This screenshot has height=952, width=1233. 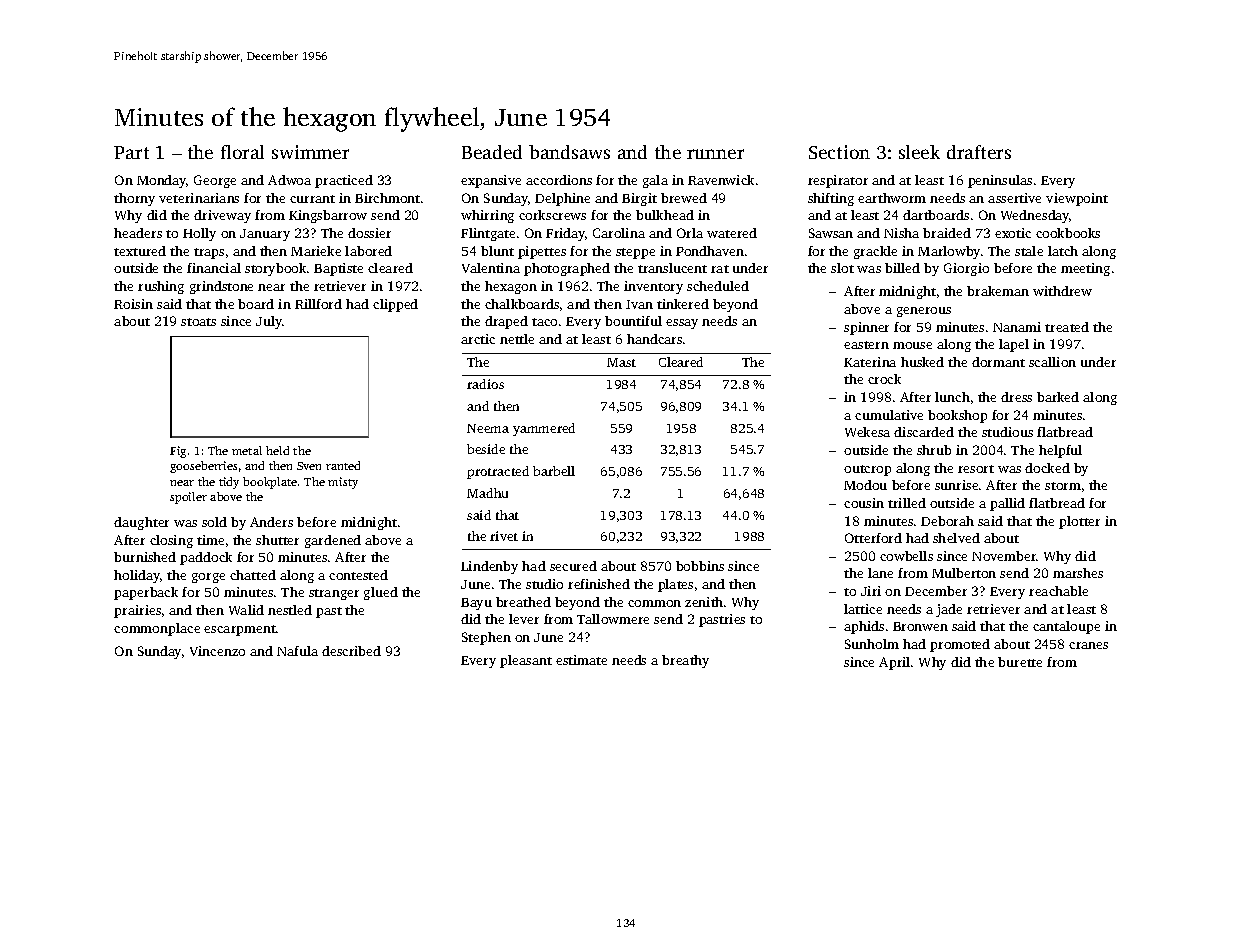 I want to click on Orla, so click(x=690, y=233).
